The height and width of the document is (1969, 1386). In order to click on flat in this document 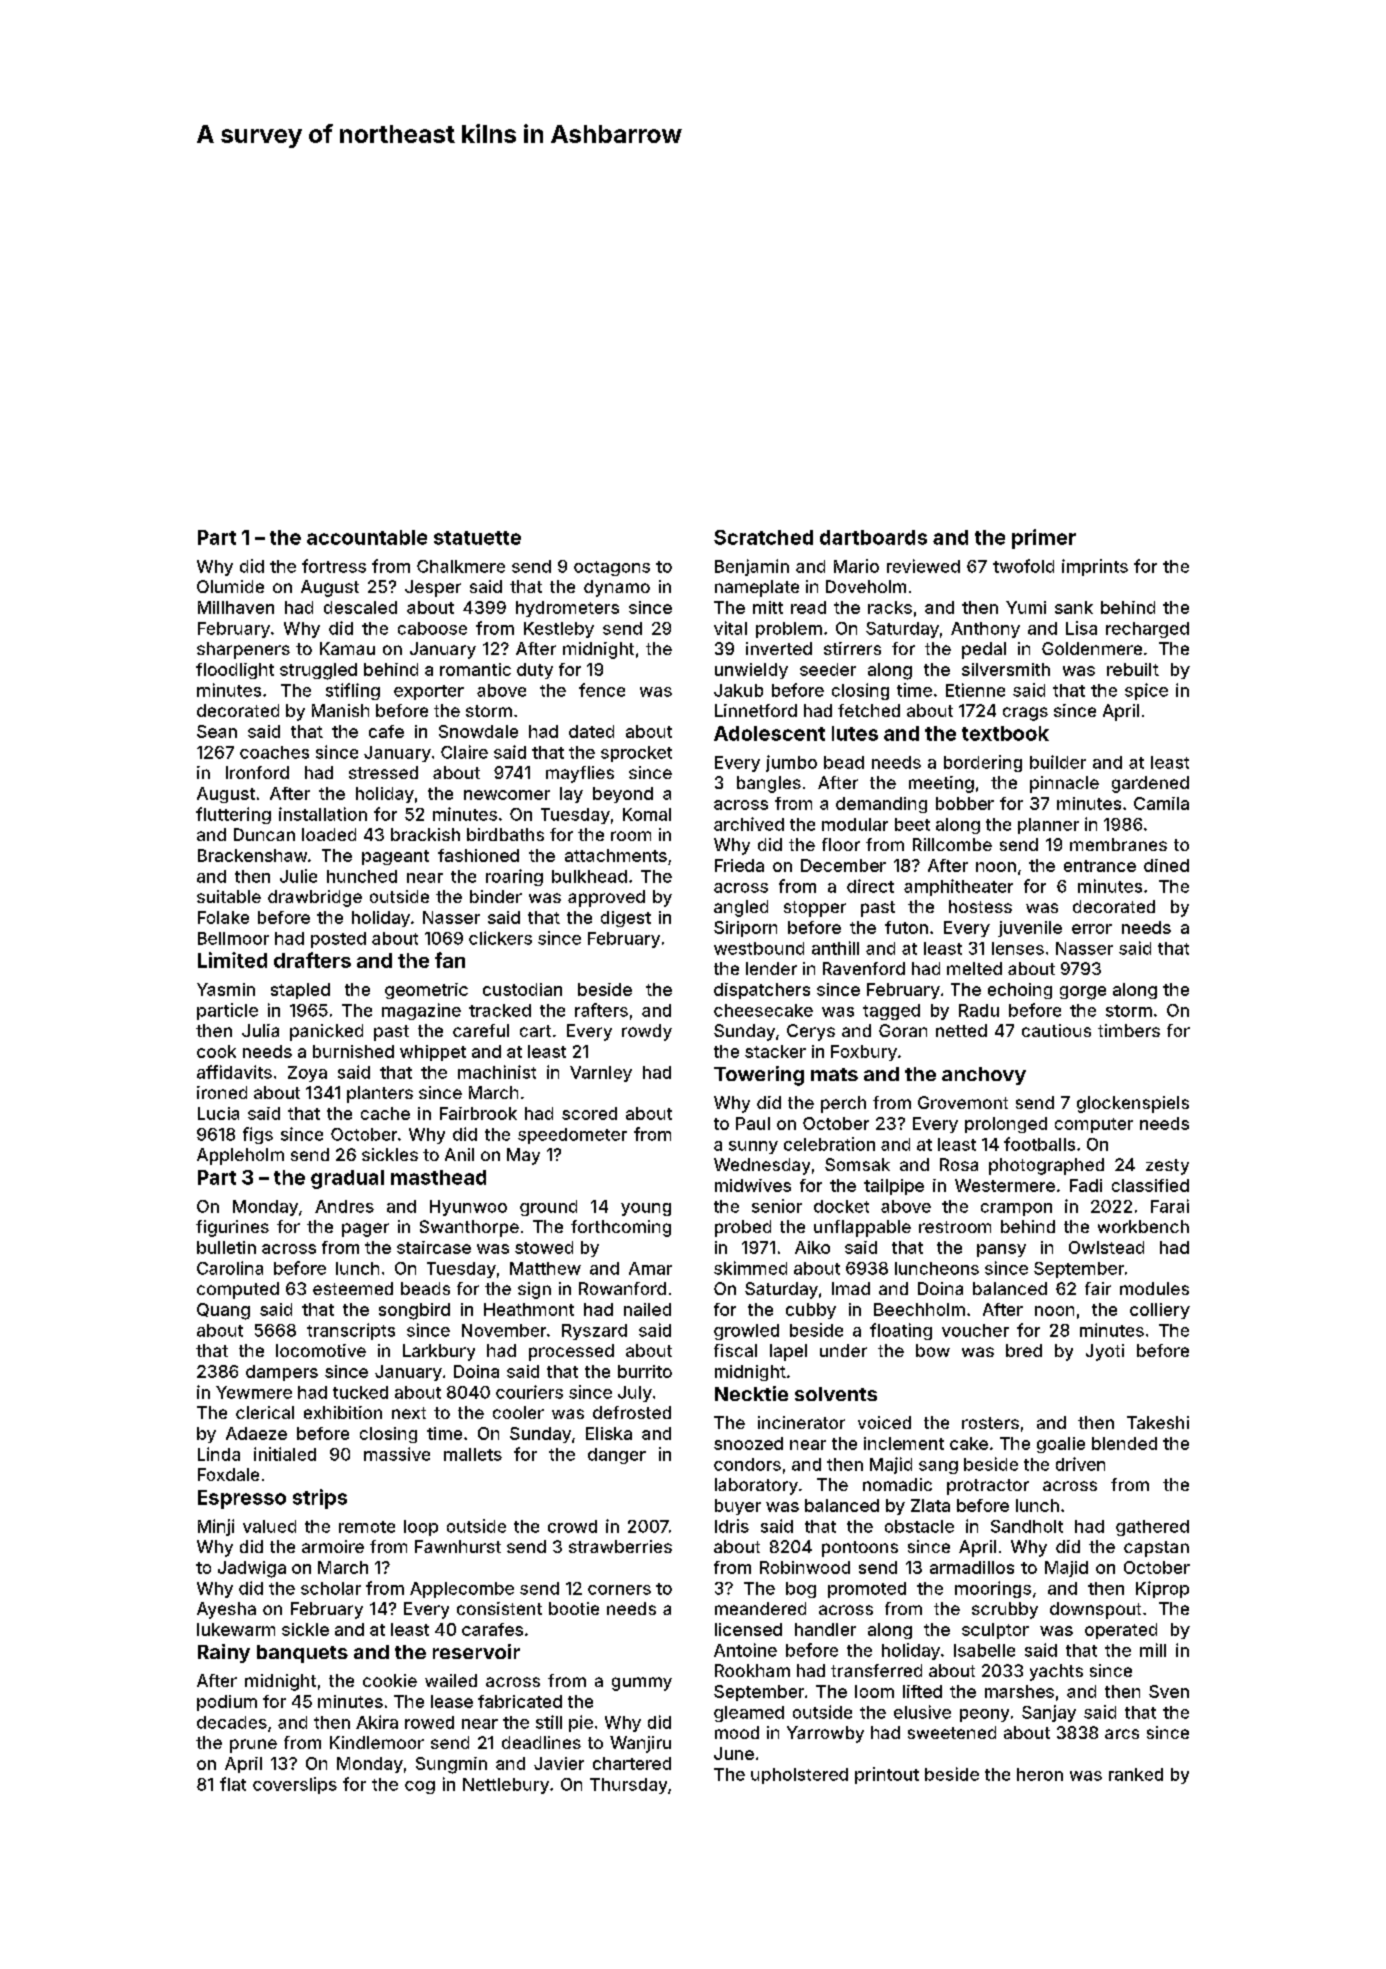, I will do `click(233, 1784)`.
